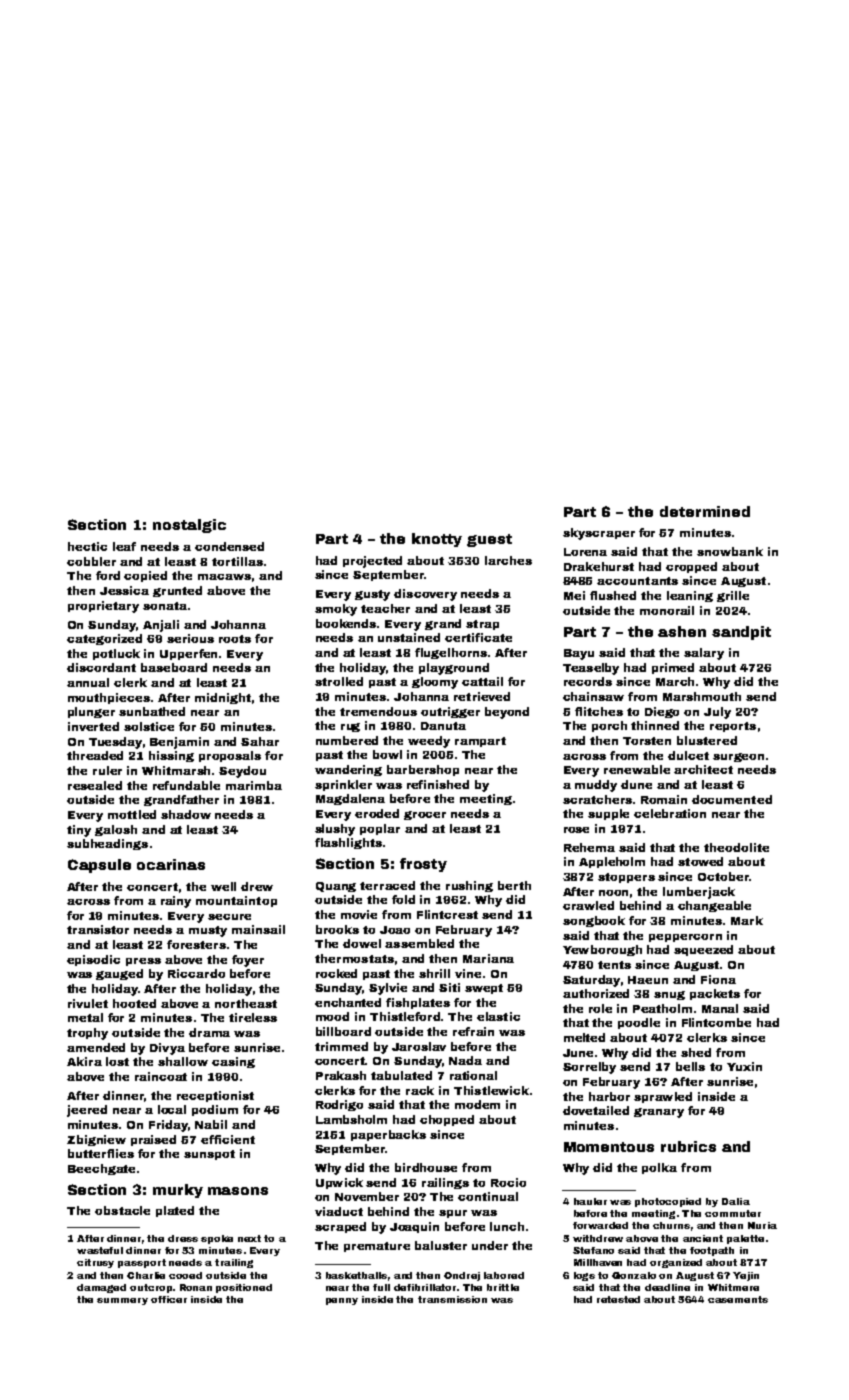 The image size is (849, 1400). I want to click on annual, so click(88, 682).
